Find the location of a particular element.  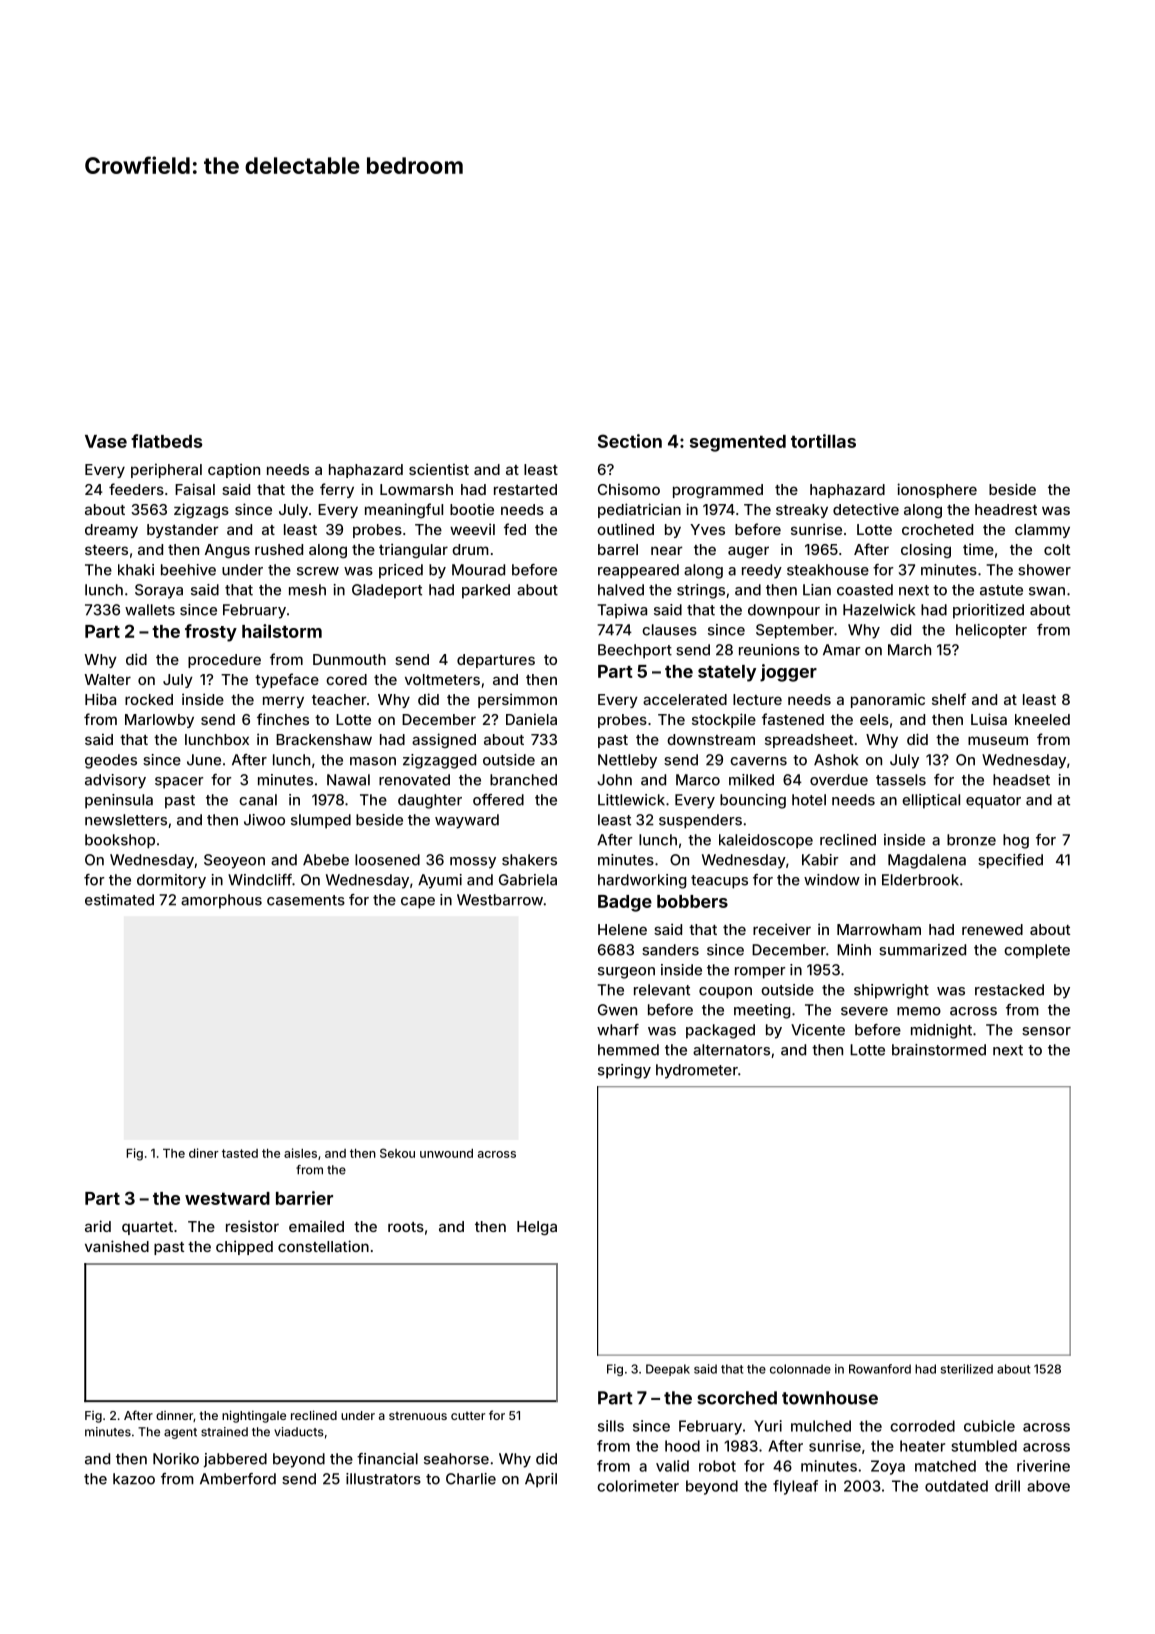

sterilized is located at coordinates (967, 1369).
